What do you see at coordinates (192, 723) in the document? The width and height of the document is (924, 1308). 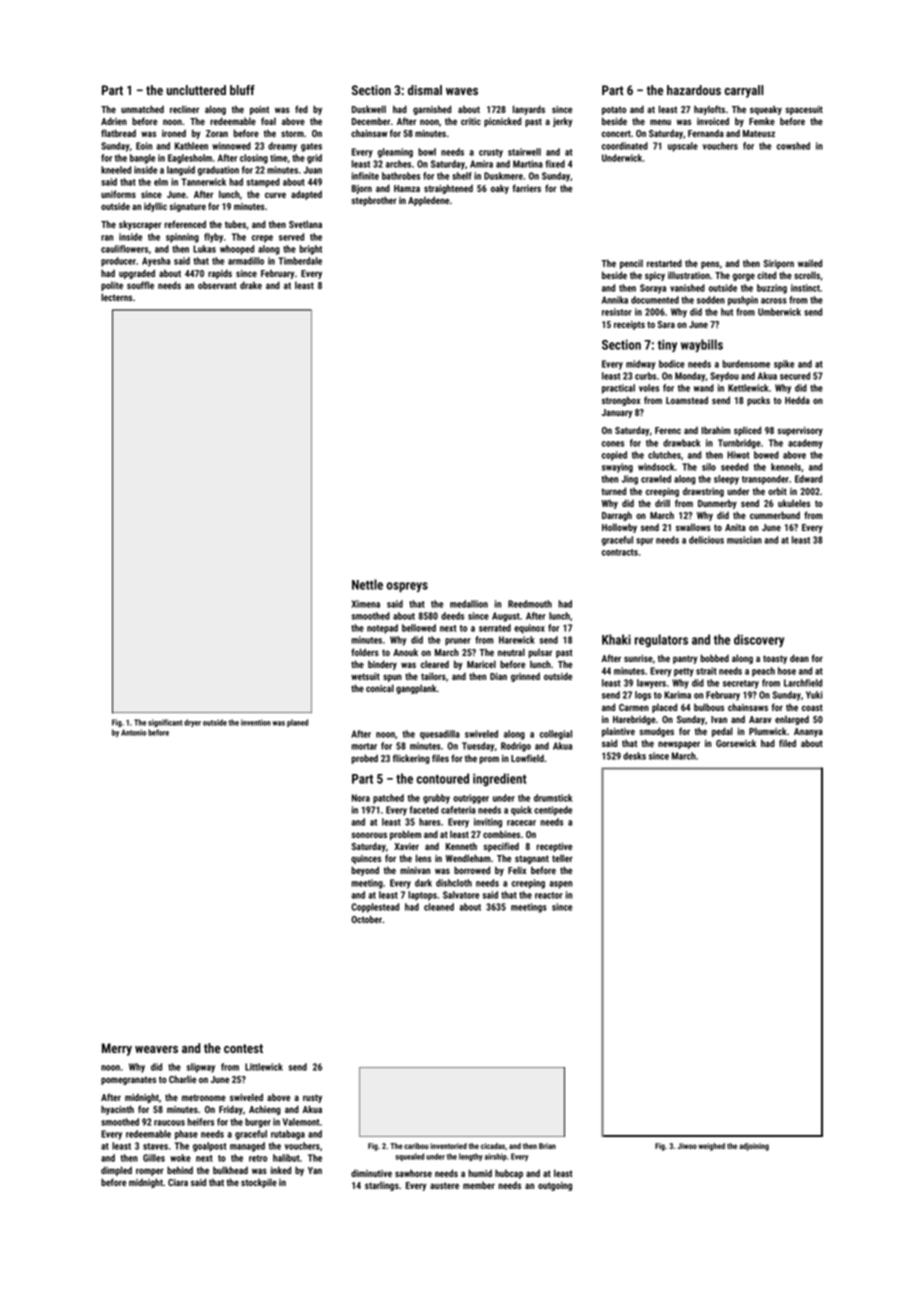 I see `dryer` at bounding box center [192, 723].
